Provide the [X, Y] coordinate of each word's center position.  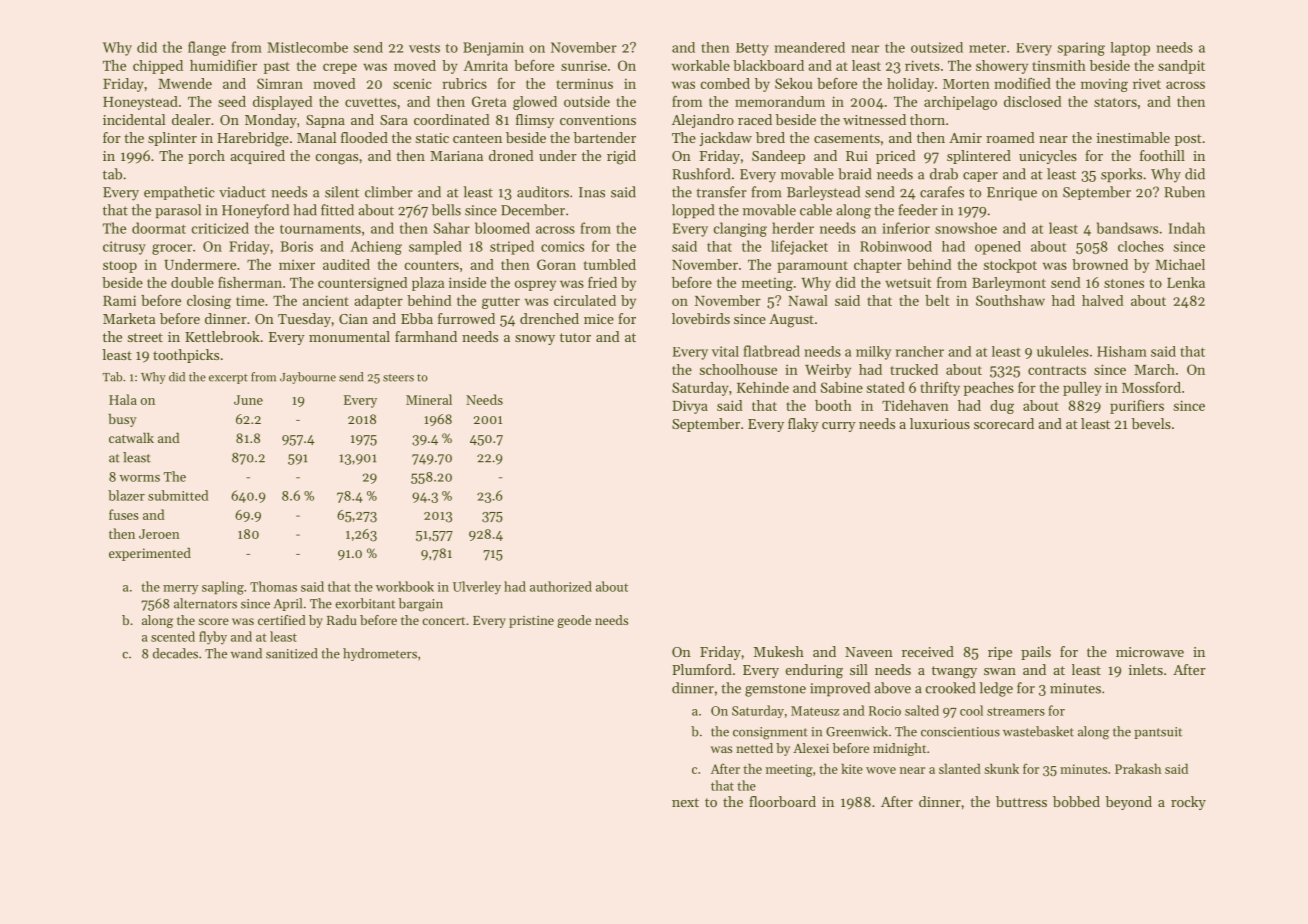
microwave [1150, 652]
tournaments [320, 229]
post [1188, 140]
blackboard [768, 65]
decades [175, 653]
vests [424, 48]
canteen [477, 138]
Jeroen [159, 534]
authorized [561, 586]
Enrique [1012, 194]
